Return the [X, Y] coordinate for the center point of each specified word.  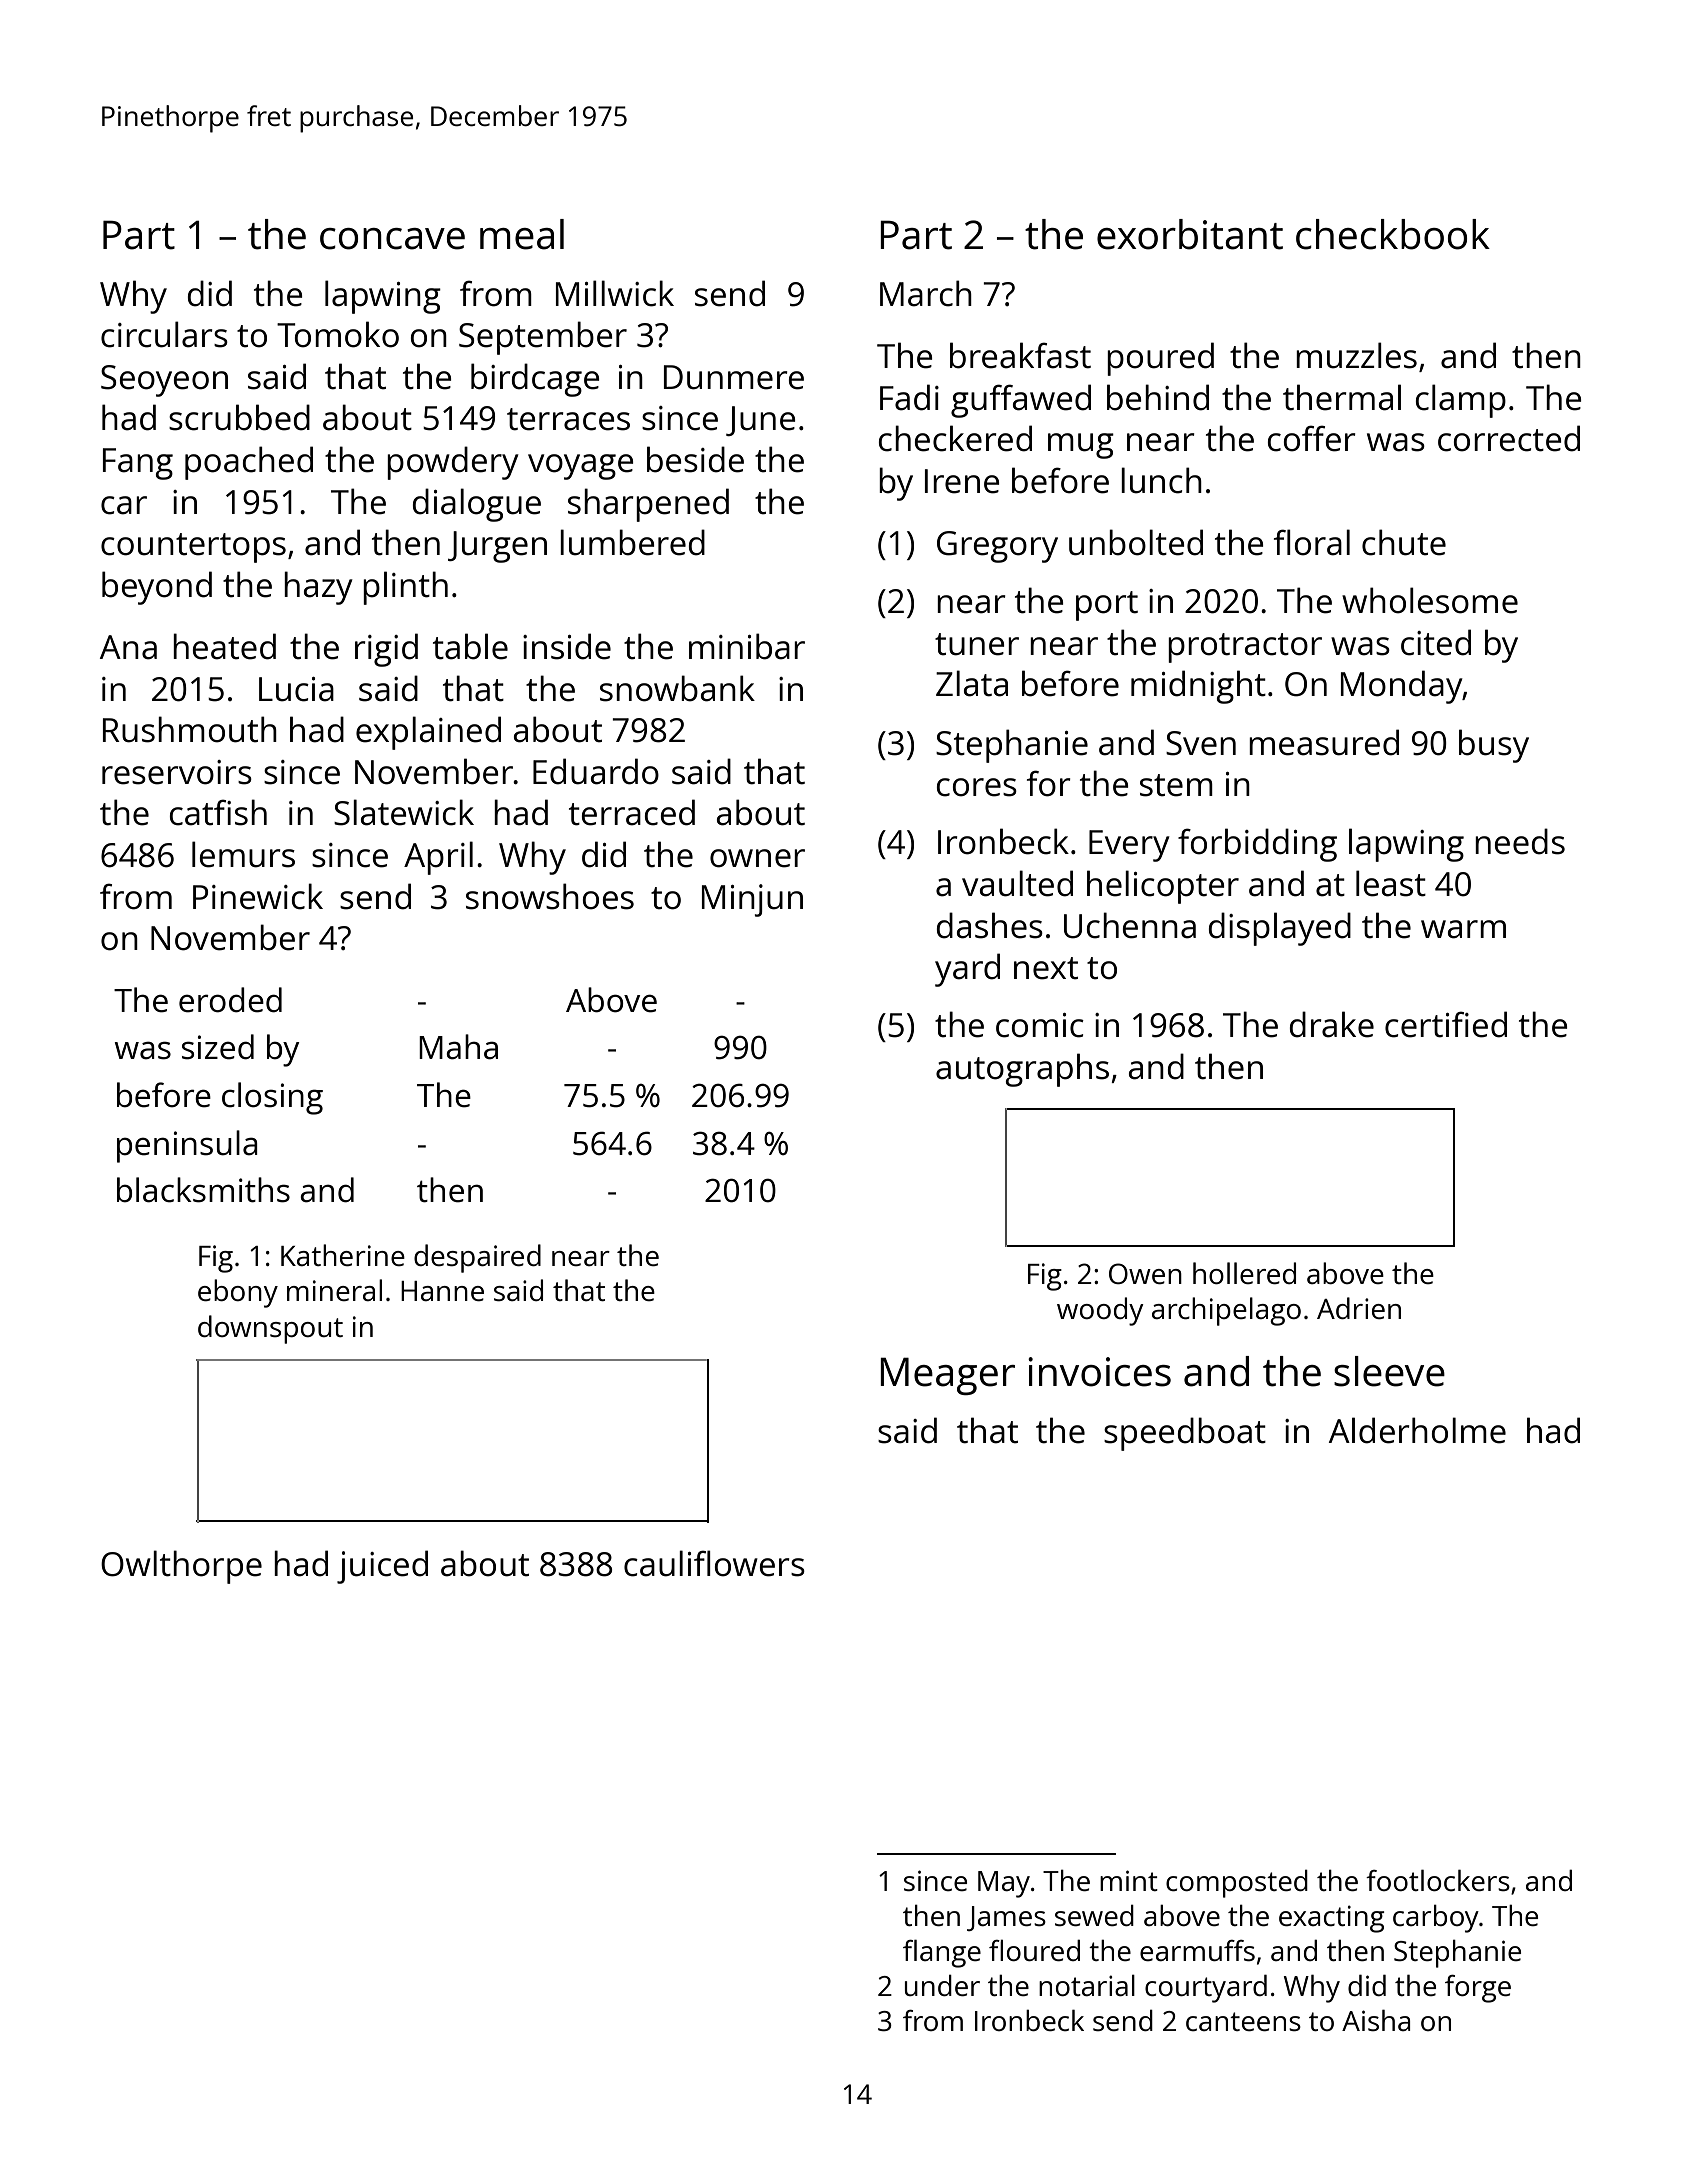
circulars [164, 334]
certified [1446, 1024]
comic [1040, 1025]
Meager [947, 1376]
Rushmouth [190, 729]
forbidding [1257, 845]
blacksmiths [203, 1190]
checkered [955, 438]
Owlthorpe [181, 1567]
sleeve [1389, 1371]
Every [1129, 846]
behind [1158, 397]
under [942, 1985]
